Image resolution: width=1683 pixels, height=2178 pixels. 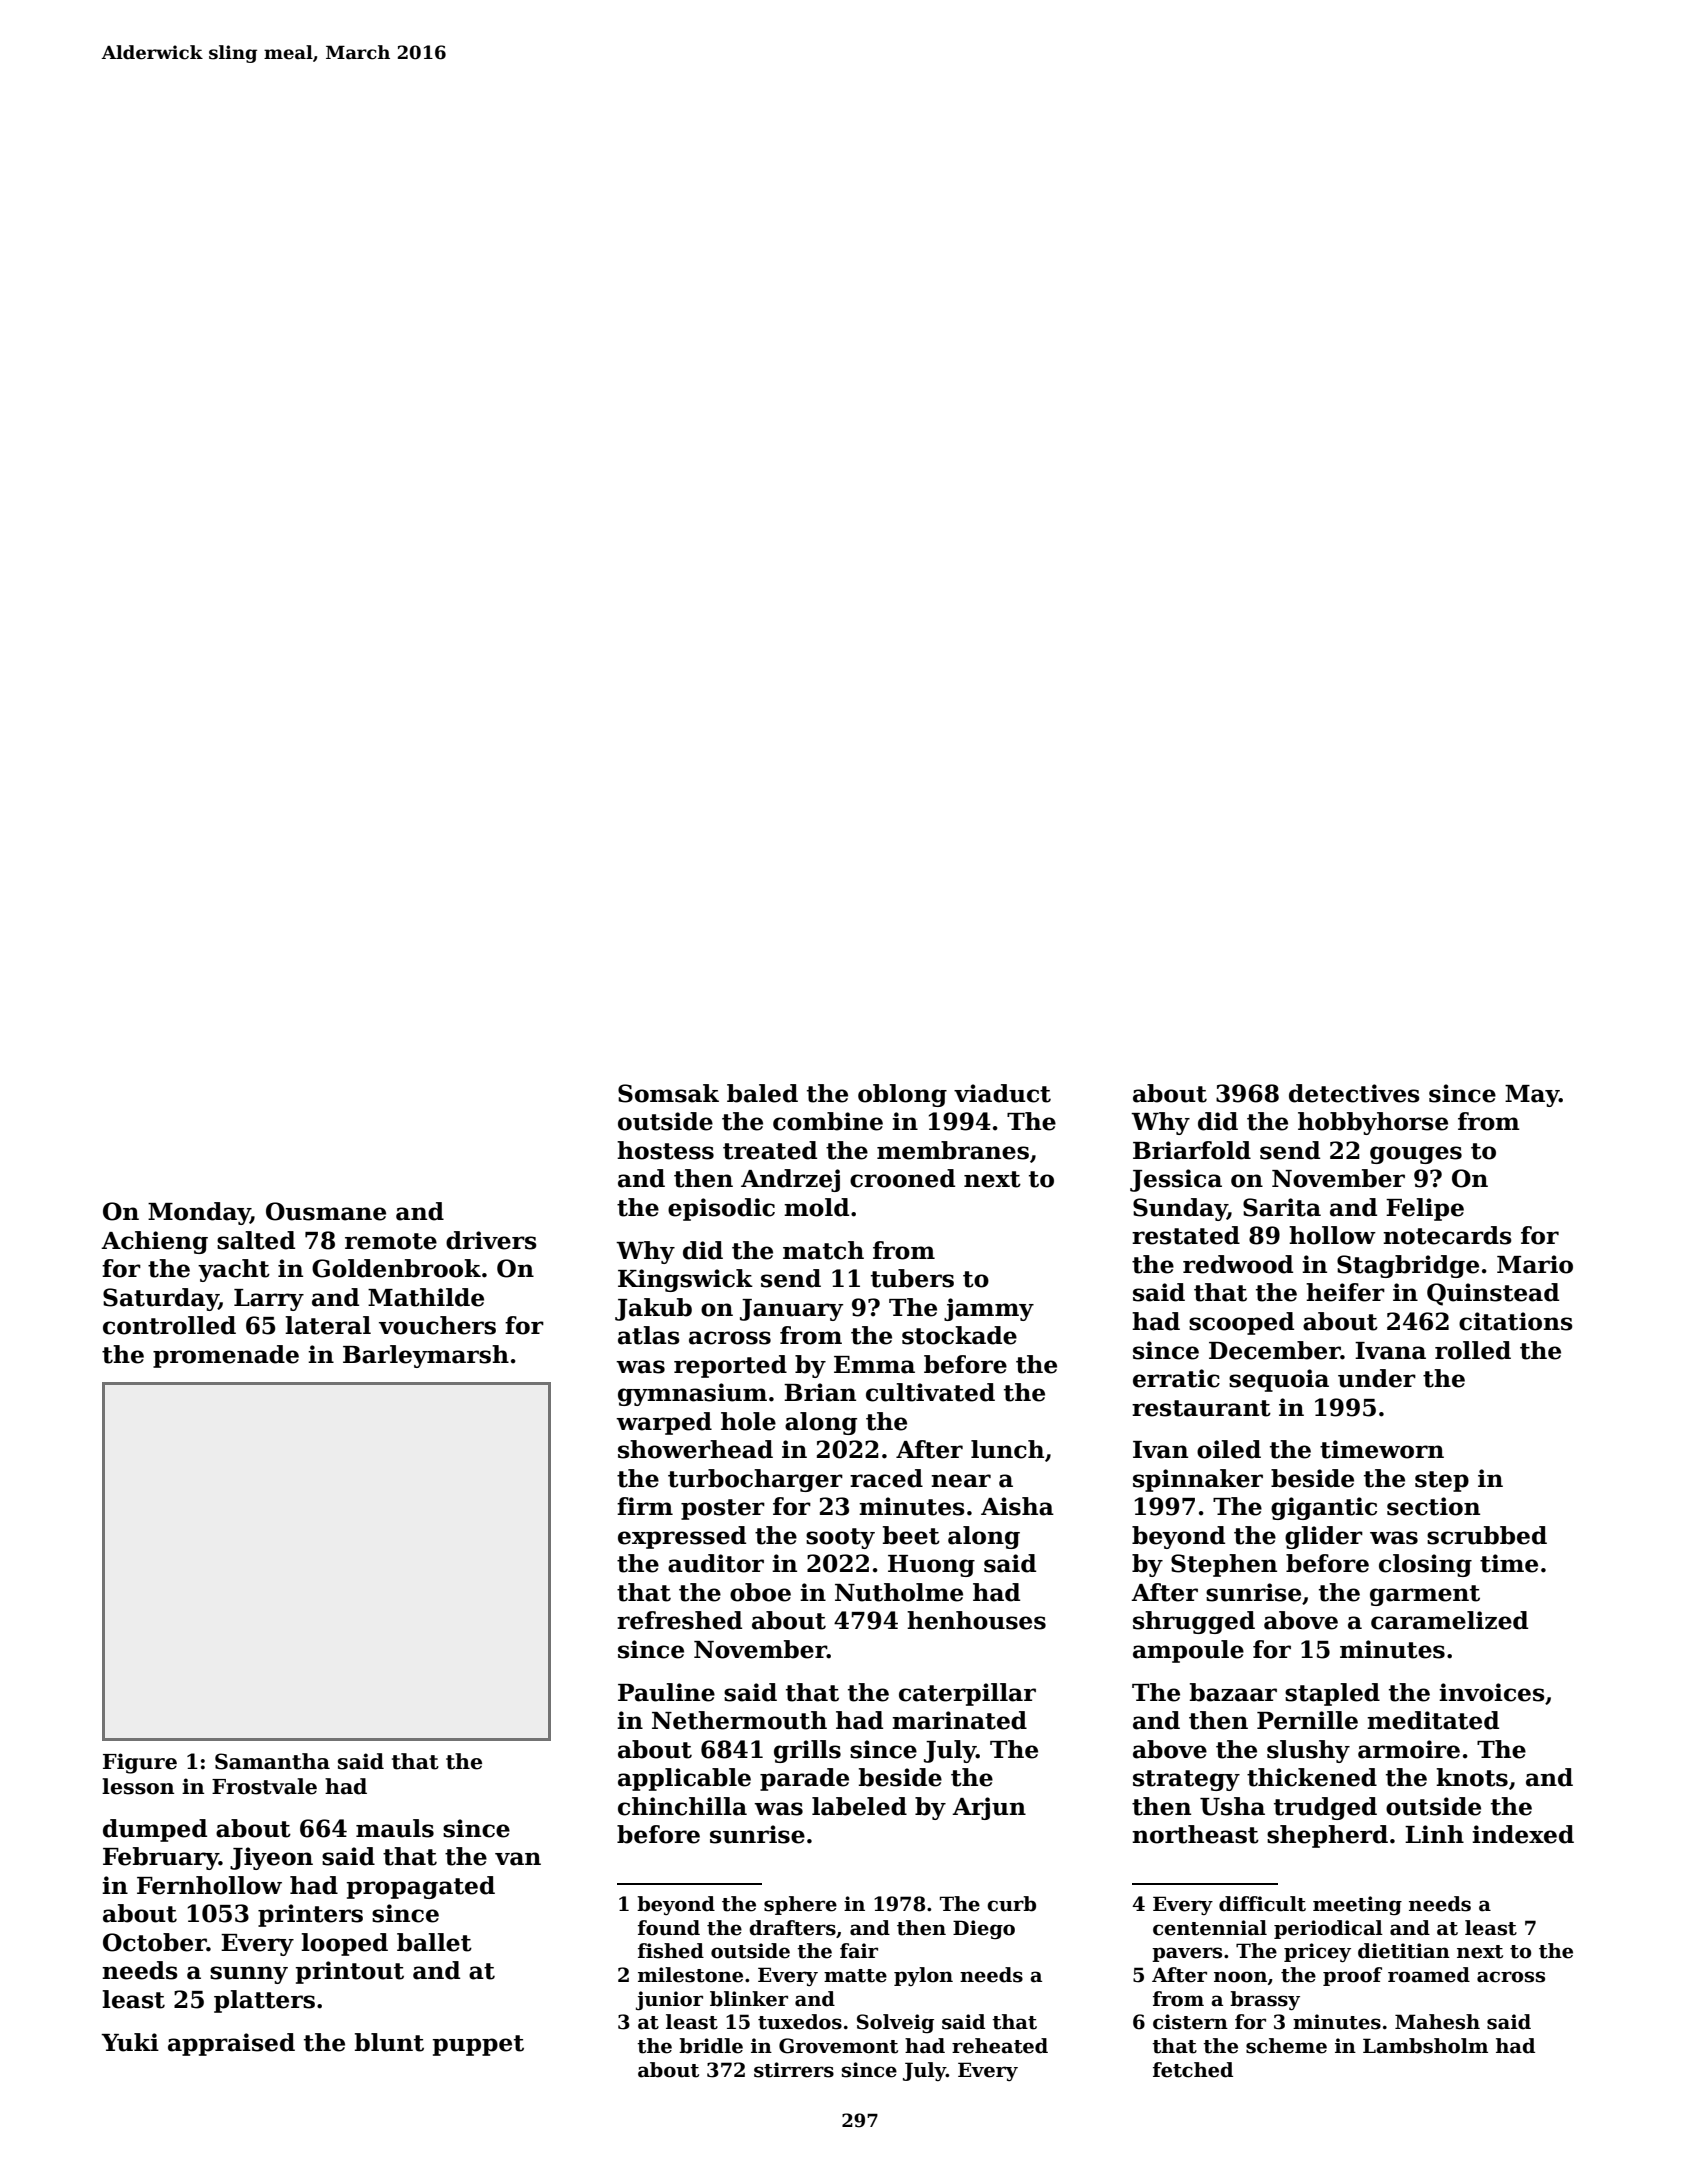 What do you see at coordinates (1493, 1294) in the screenshot?
I see `Quinstead` at bounding box center [1493, 1294].
